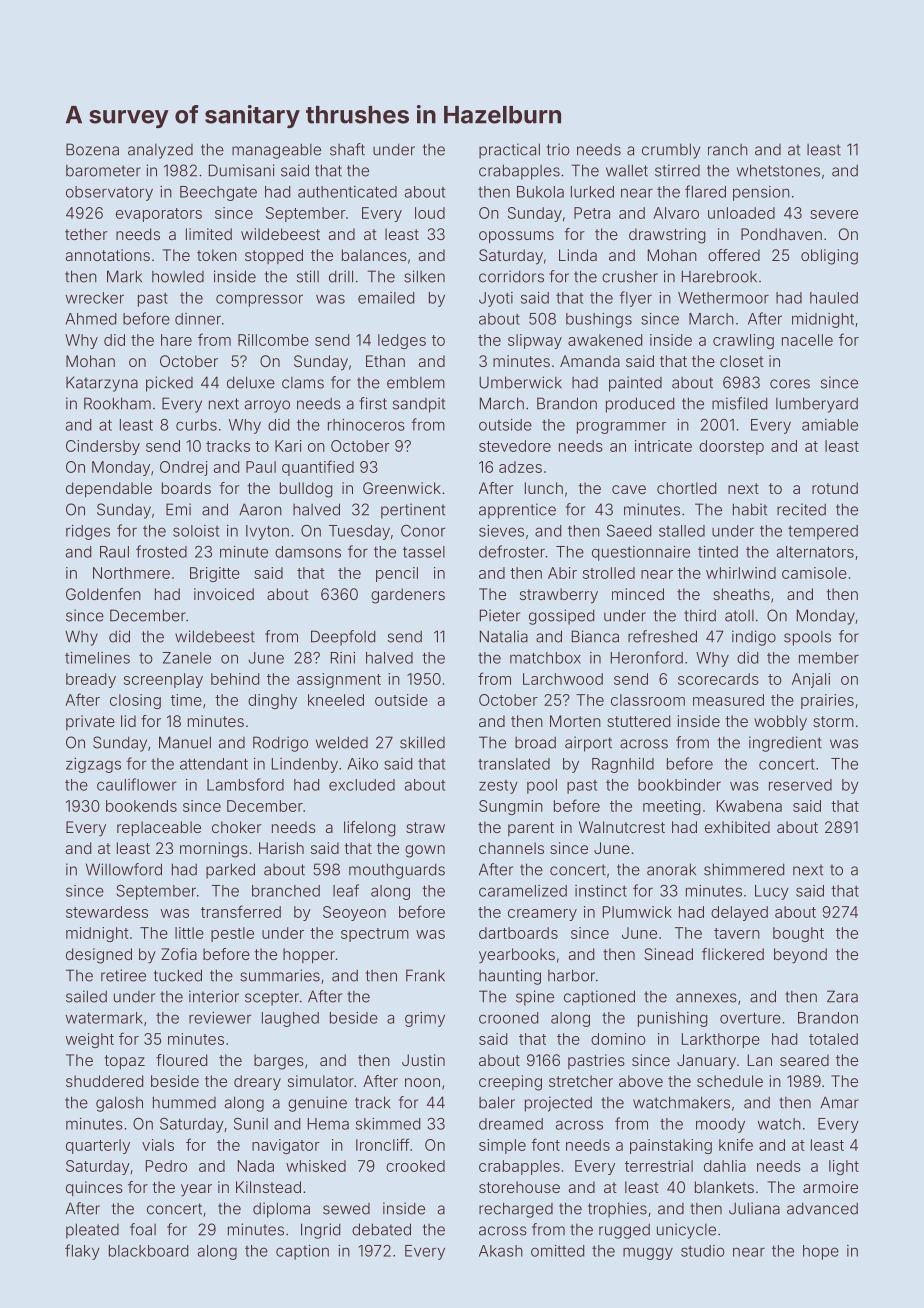  I want to click on crumbly, so click(671, 151).
